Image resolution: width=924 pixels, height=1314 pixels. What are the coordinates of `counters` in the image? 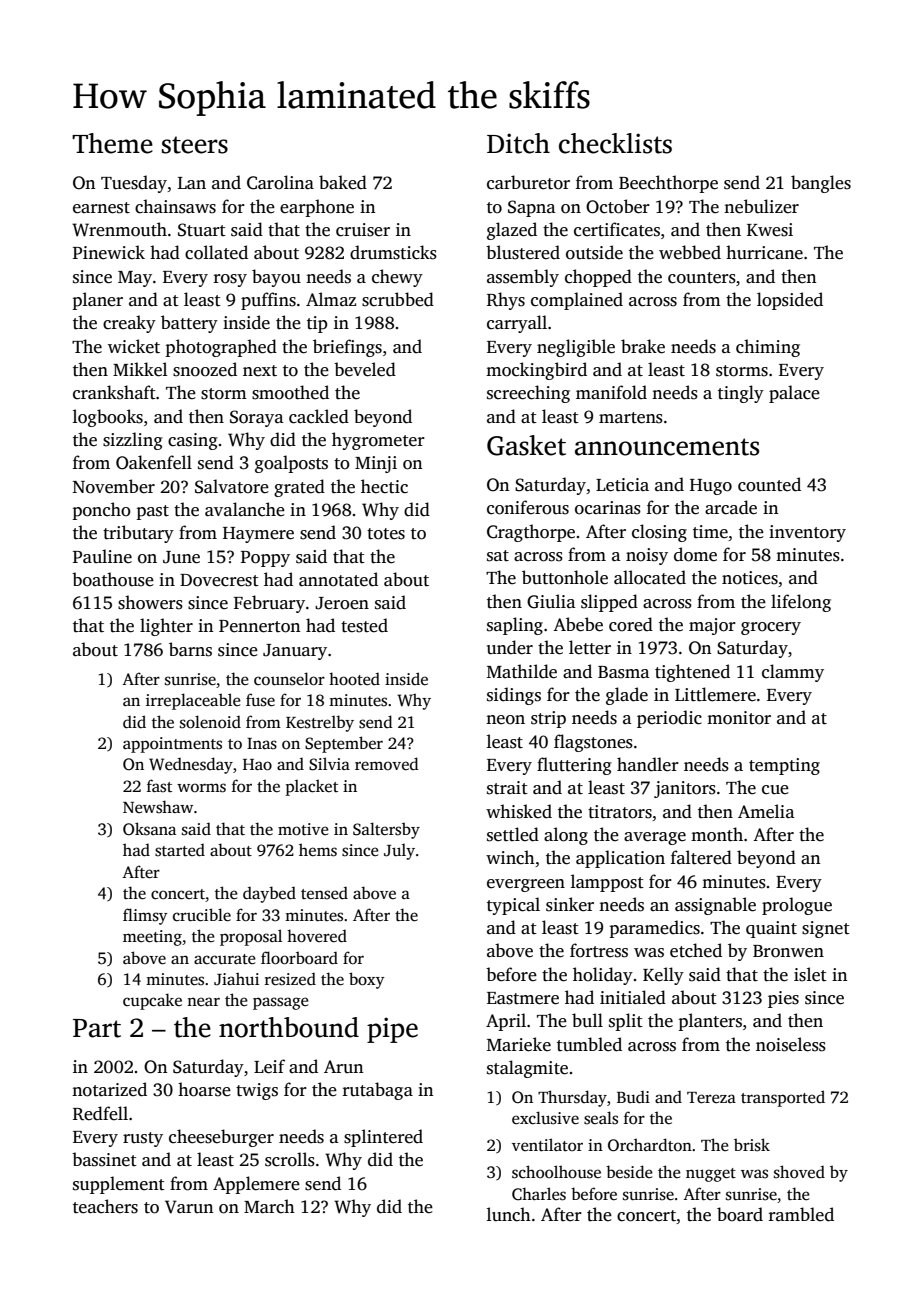 It's located at (702, 278).
